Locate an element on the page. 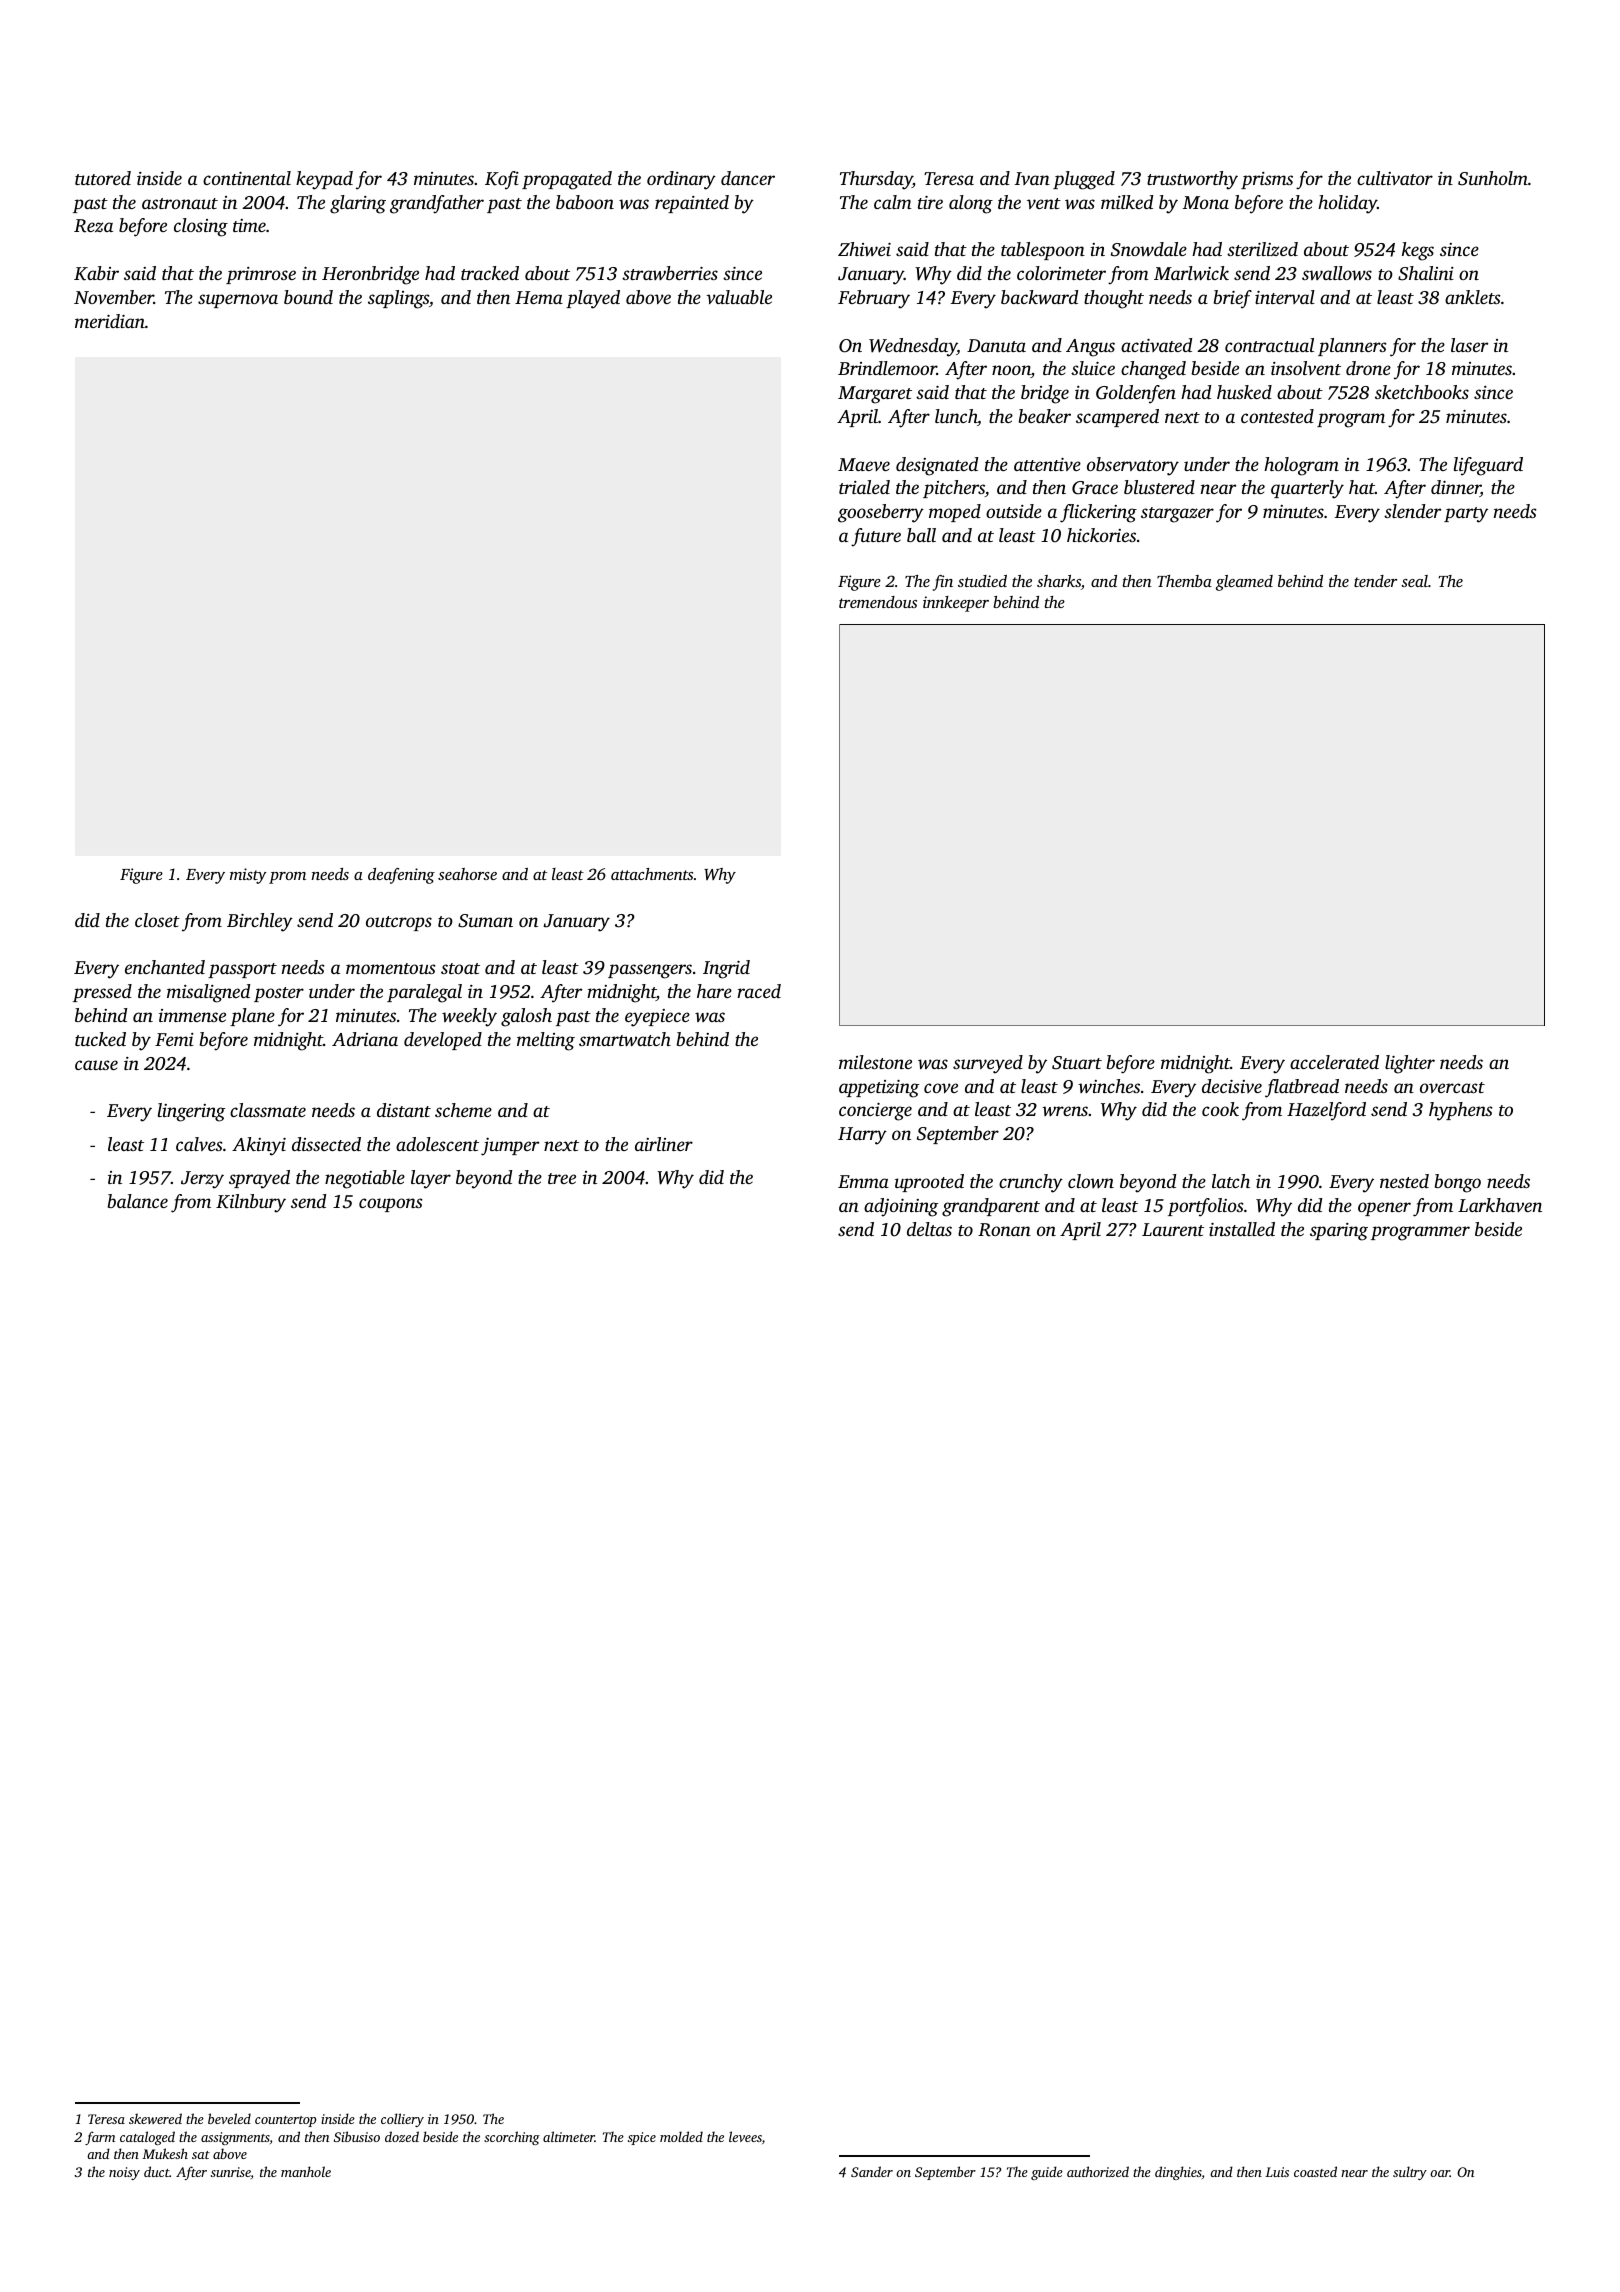 The width and height of the image is (1620, 2292). raced is located at coordinates (759, 991).
